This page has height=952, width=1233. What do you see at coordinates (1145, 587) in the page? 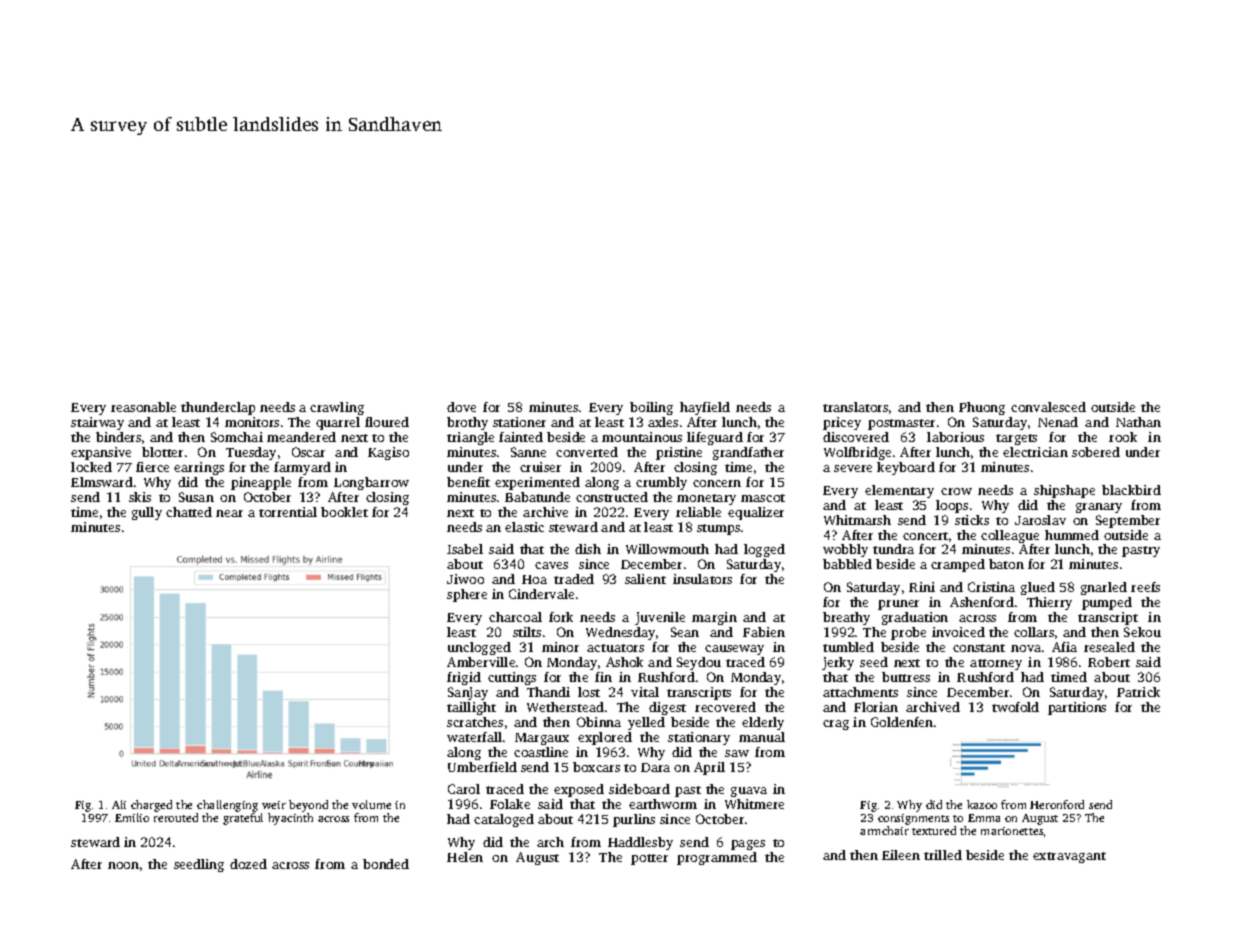
I see `reefs` at bounding box center [1145, 587].
